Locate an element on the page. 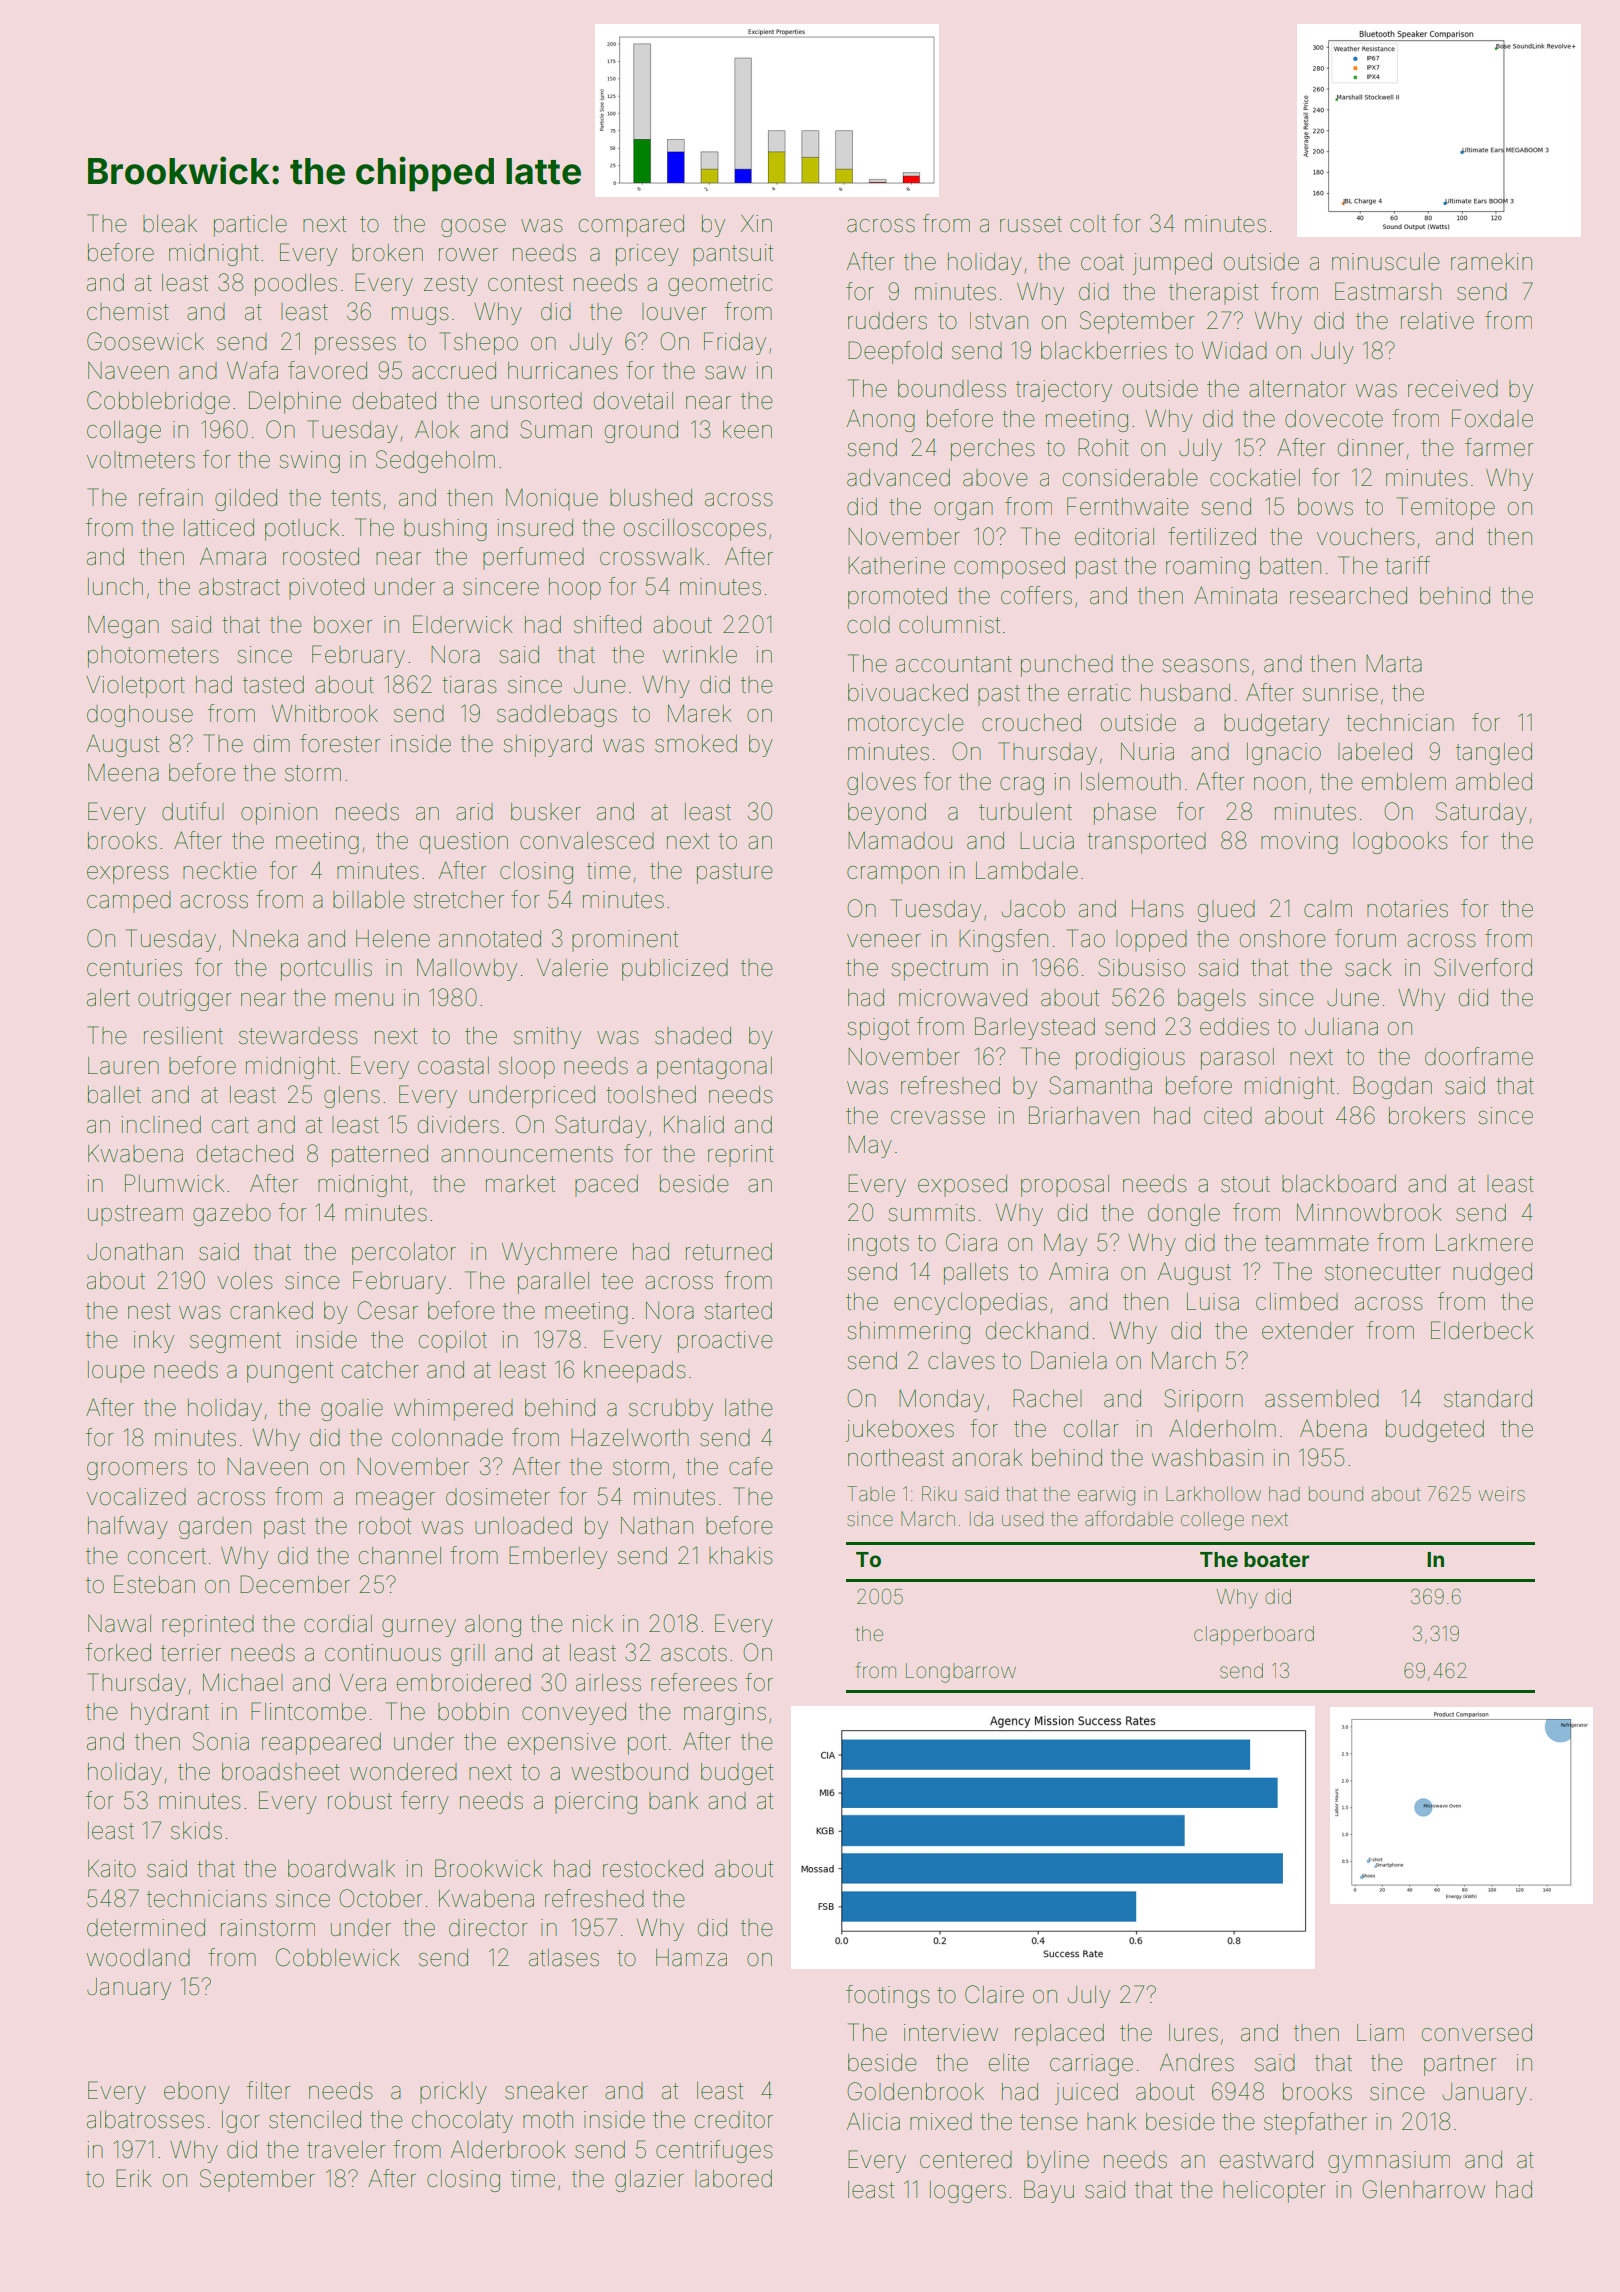 The width and height of the page is (1620, 2292). Cobblebridge is located at coordinates (158, 402).
